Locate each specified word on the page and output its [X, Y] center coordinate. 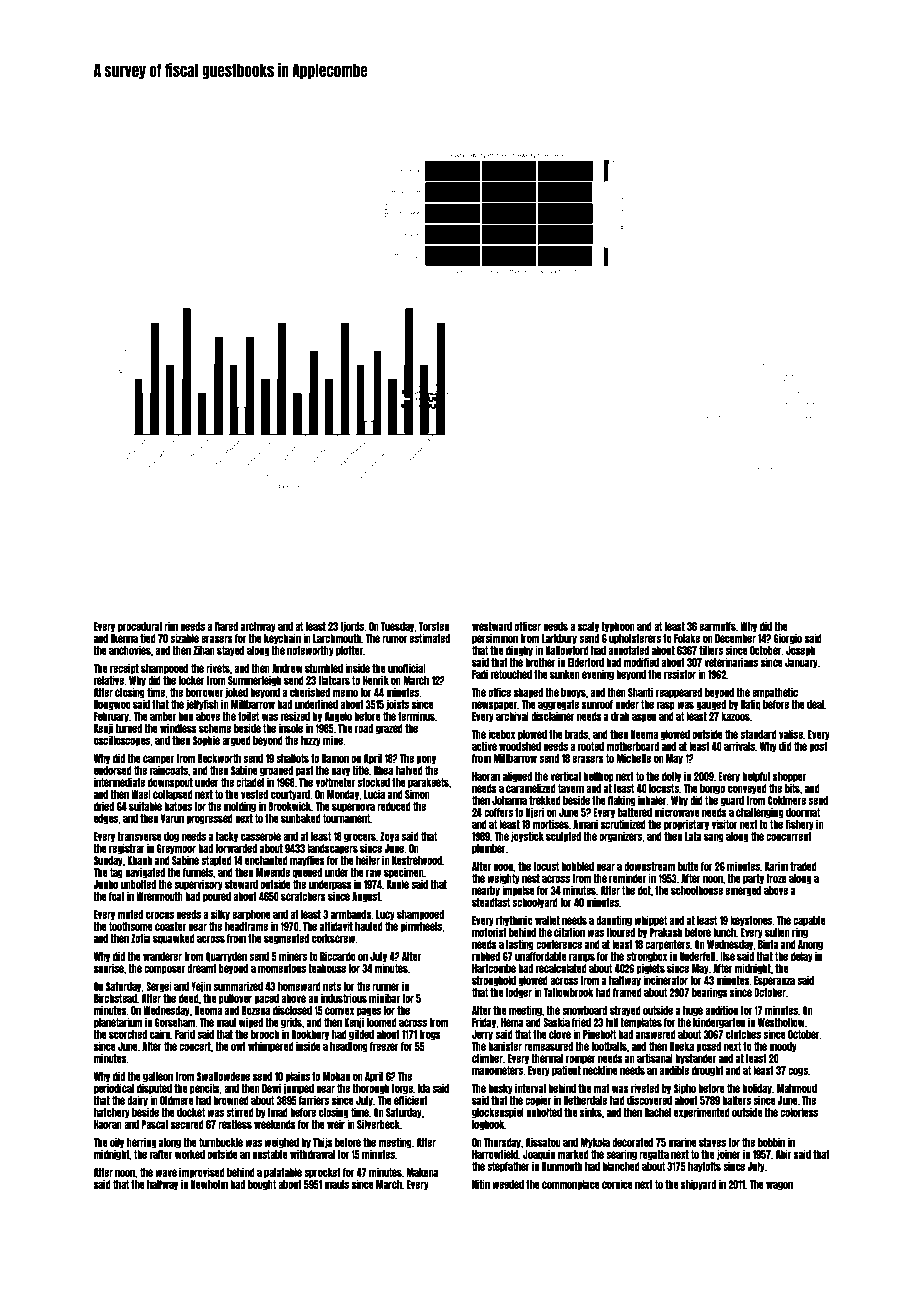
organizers [620, 837]
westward [492, 626]
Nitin [481, 1184]
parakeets [428, 783]
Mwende [273, 872]
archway [258, 627]
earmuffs [717, 626]
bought [262, 1185]
